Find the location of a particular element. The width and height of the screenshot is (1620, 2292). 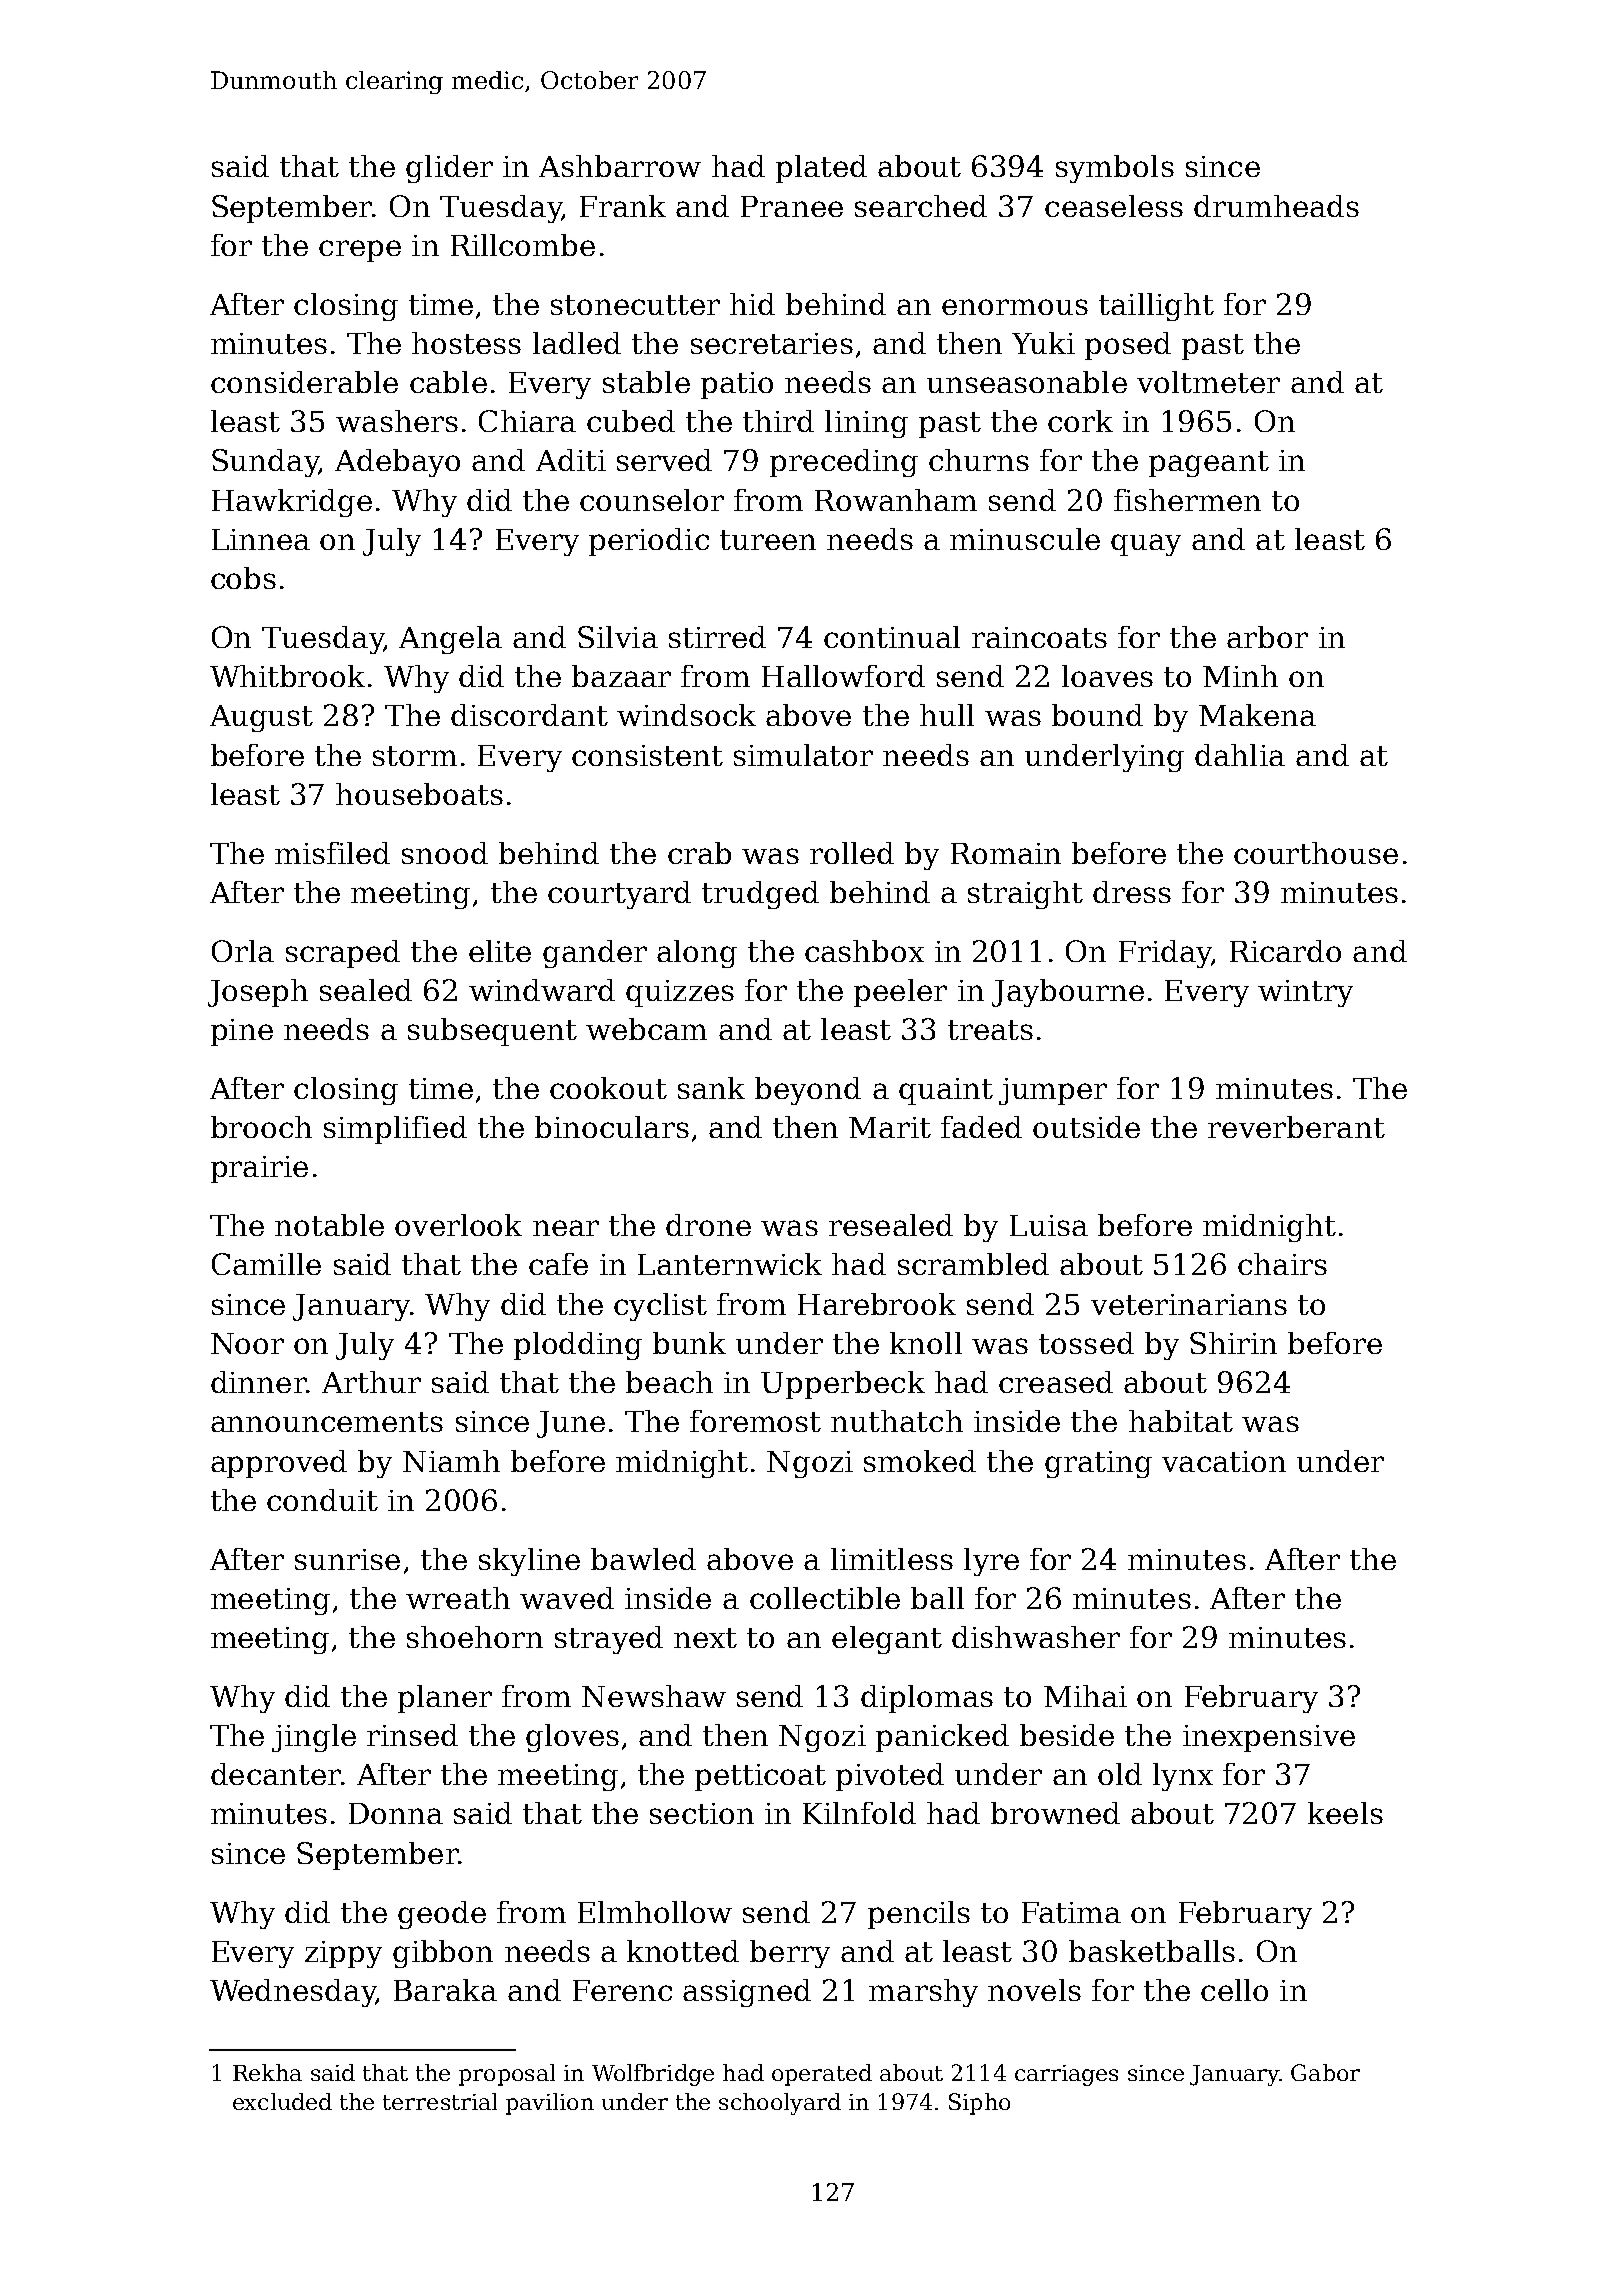

drumheads is located at coordinates (1276, 206).
